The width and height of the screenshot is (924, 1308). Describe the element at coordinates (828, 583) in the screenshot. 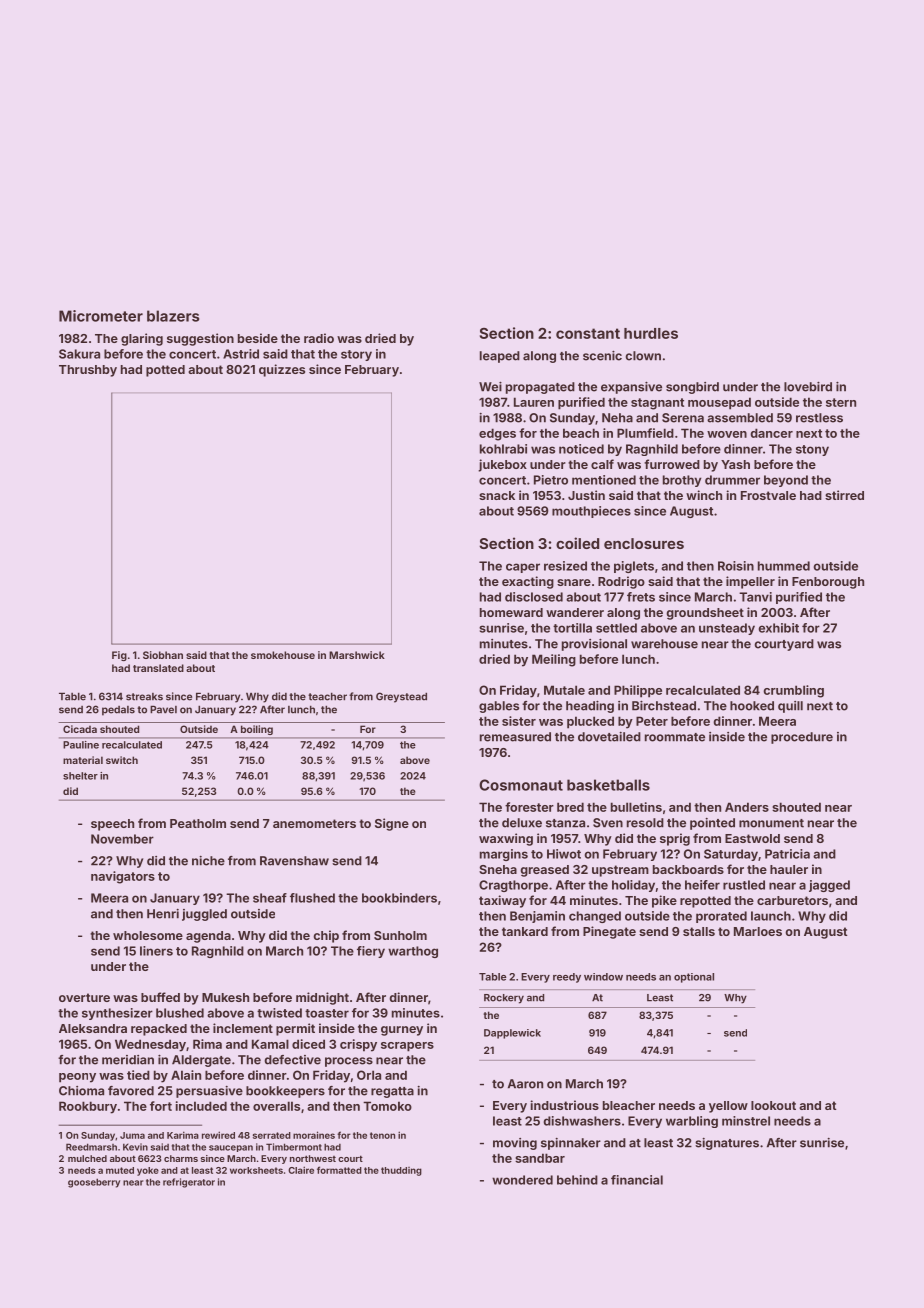

I see `Fenborough` at that location.
